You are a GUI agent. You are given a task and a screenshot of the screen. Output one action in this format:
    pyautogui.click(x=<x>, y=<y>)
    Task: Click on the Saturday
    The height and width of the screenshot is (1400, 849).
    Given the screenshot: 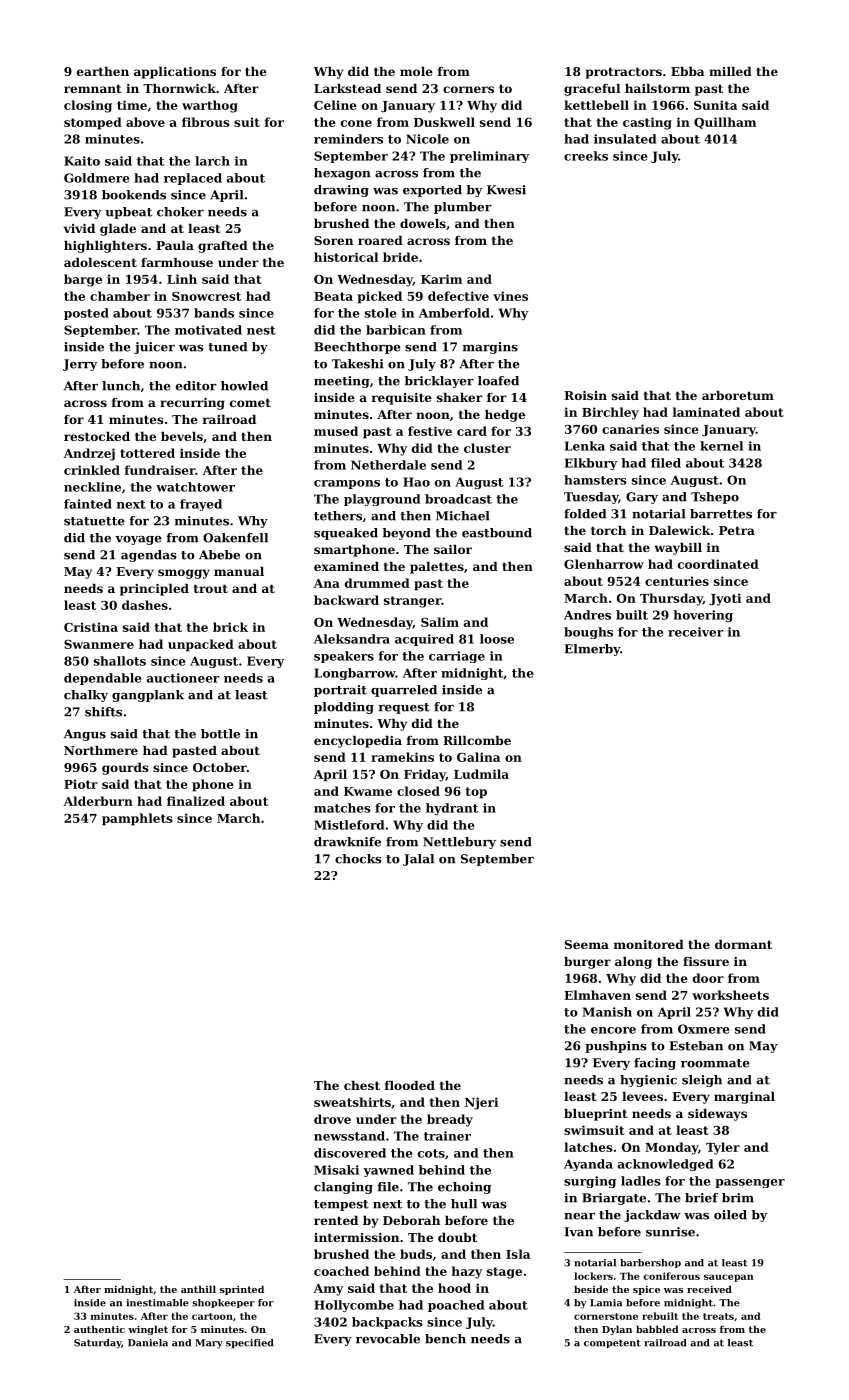 What is the action you would take?
    pyautogui.click(x=97, y=1344)
